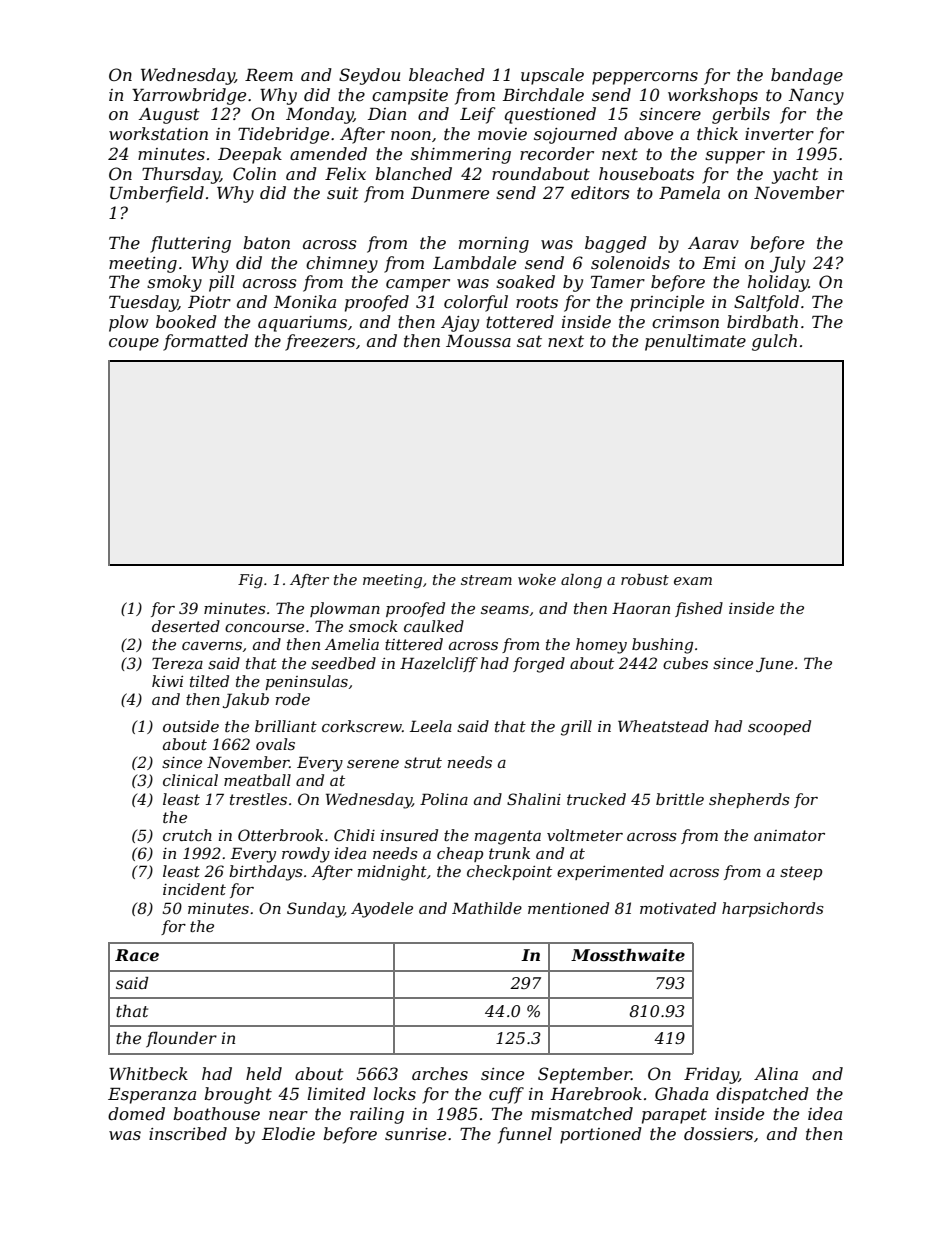 The height and width of the screenshot is (1233, 952). I want to click on Ayodele, so click(382, 910).
